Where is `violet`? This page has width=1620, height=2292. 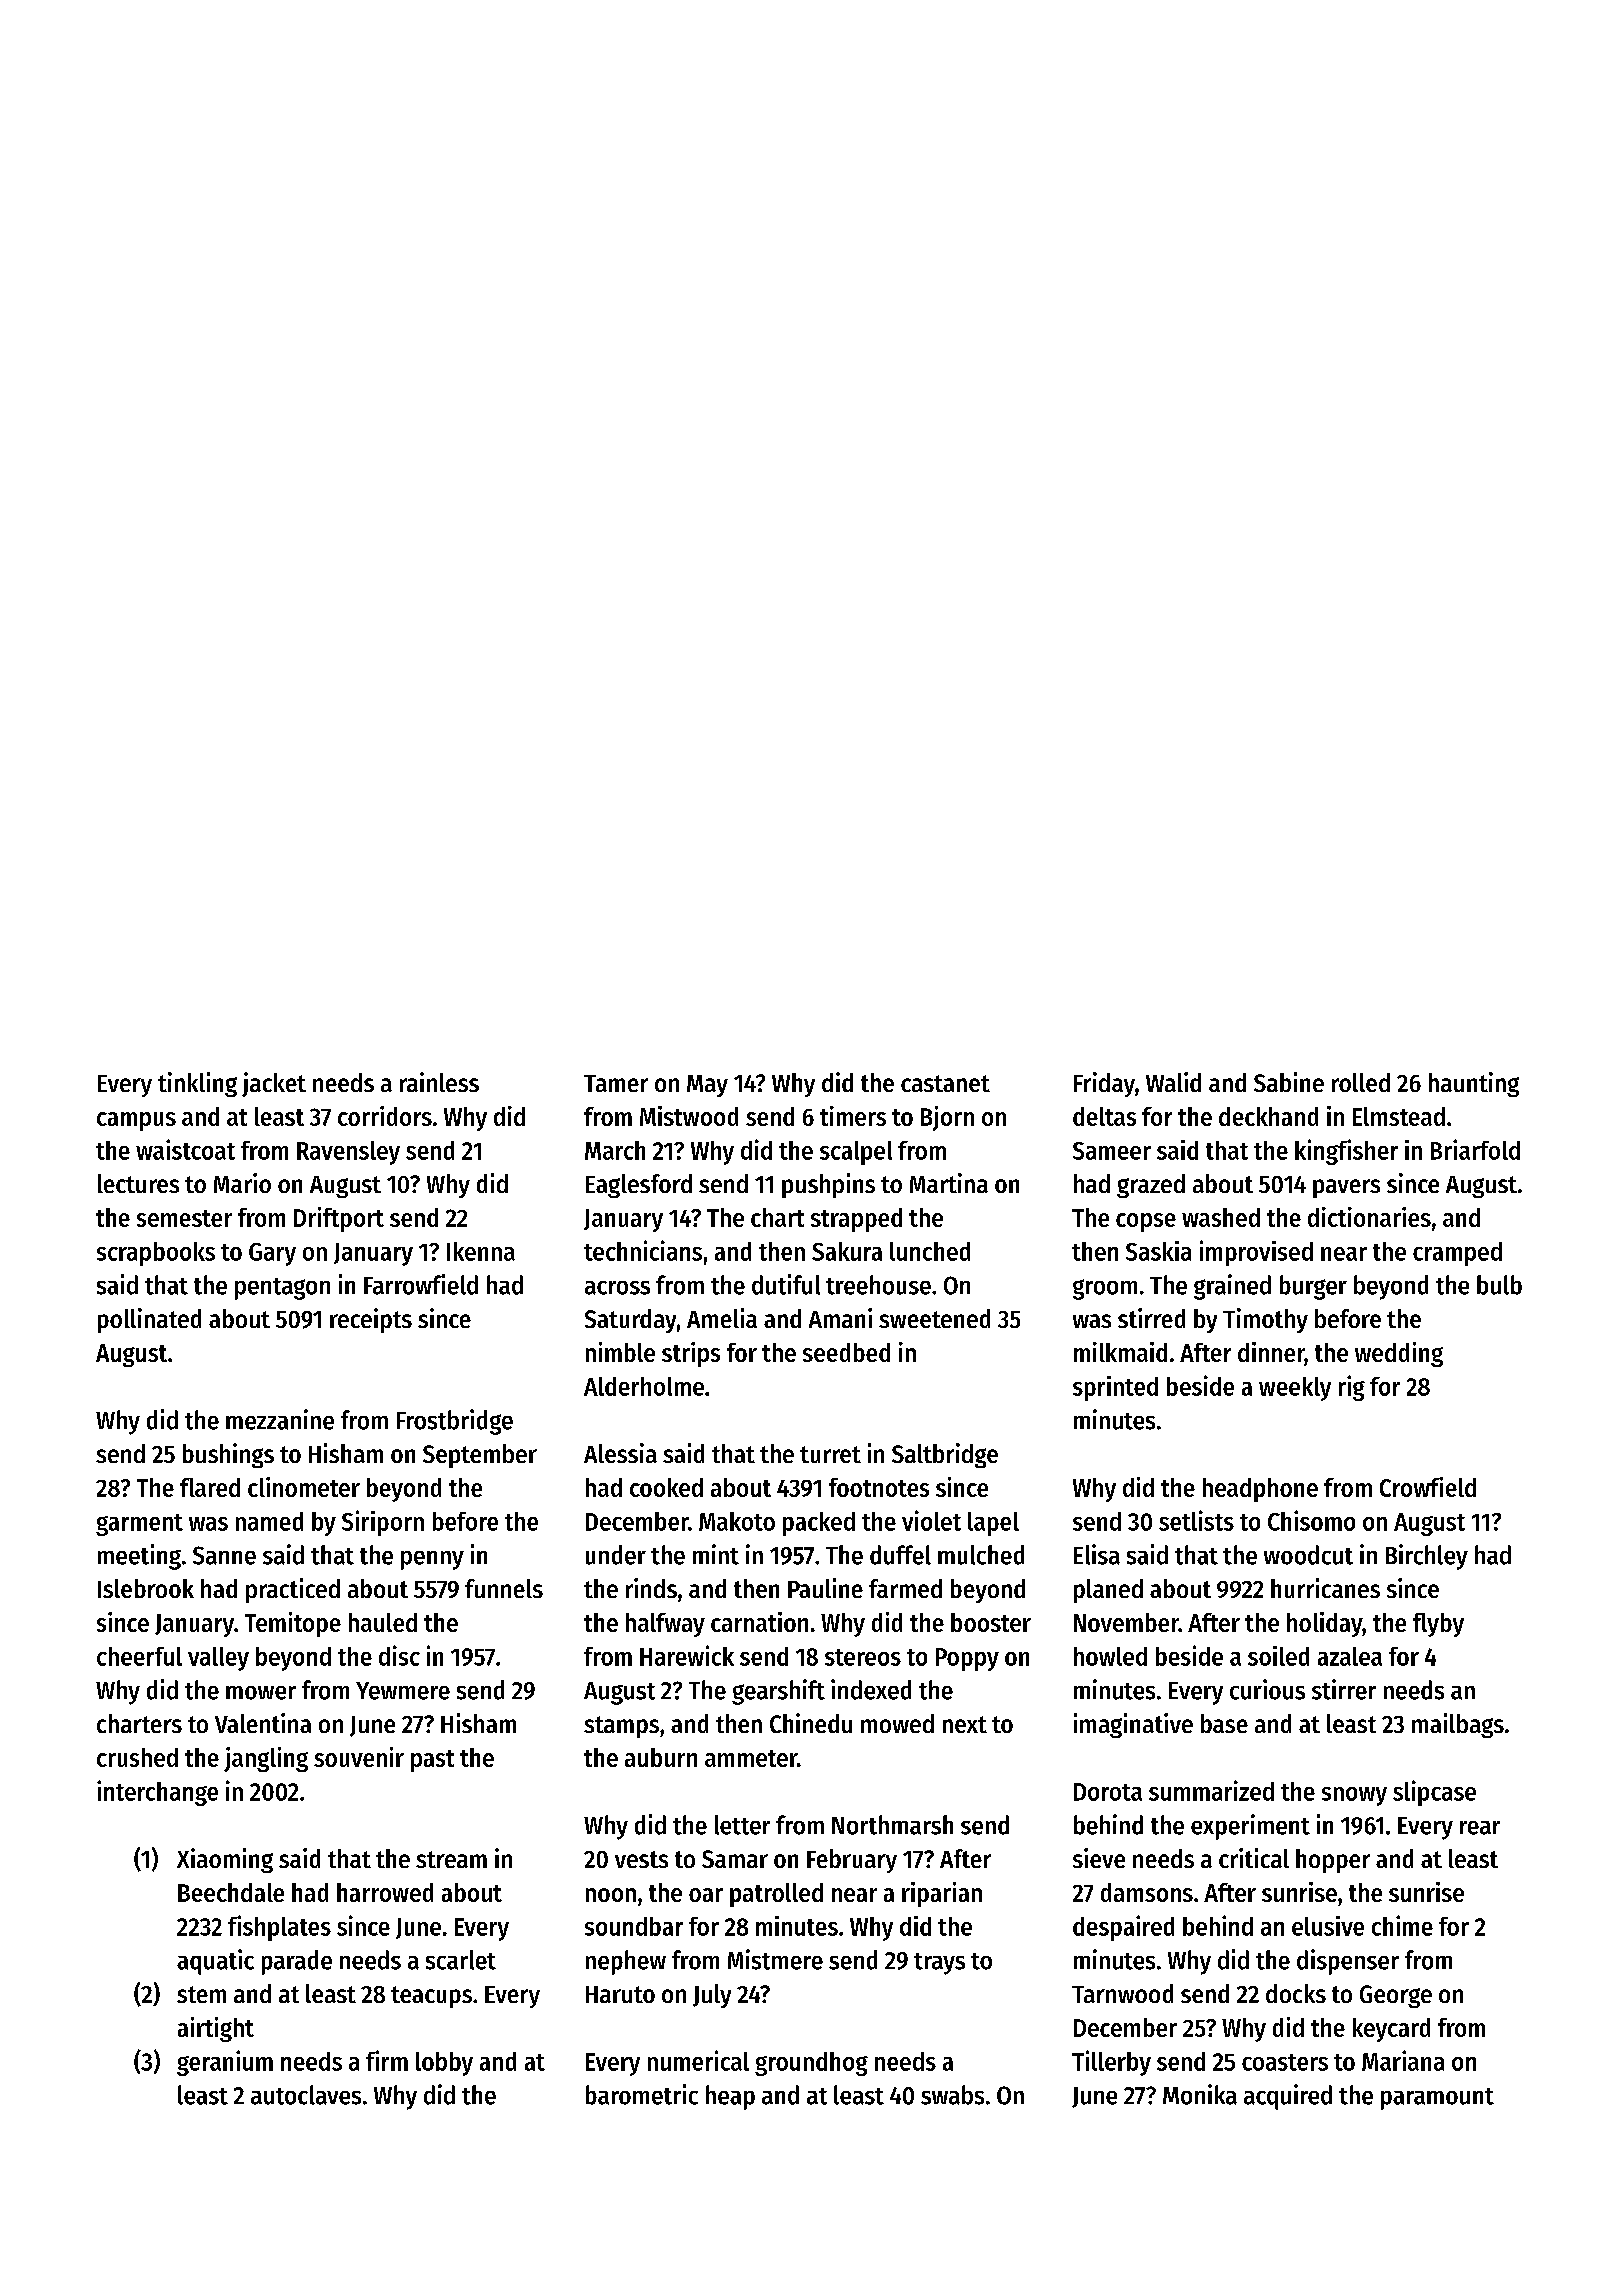 violet is located at coordinates (931, 1520).
